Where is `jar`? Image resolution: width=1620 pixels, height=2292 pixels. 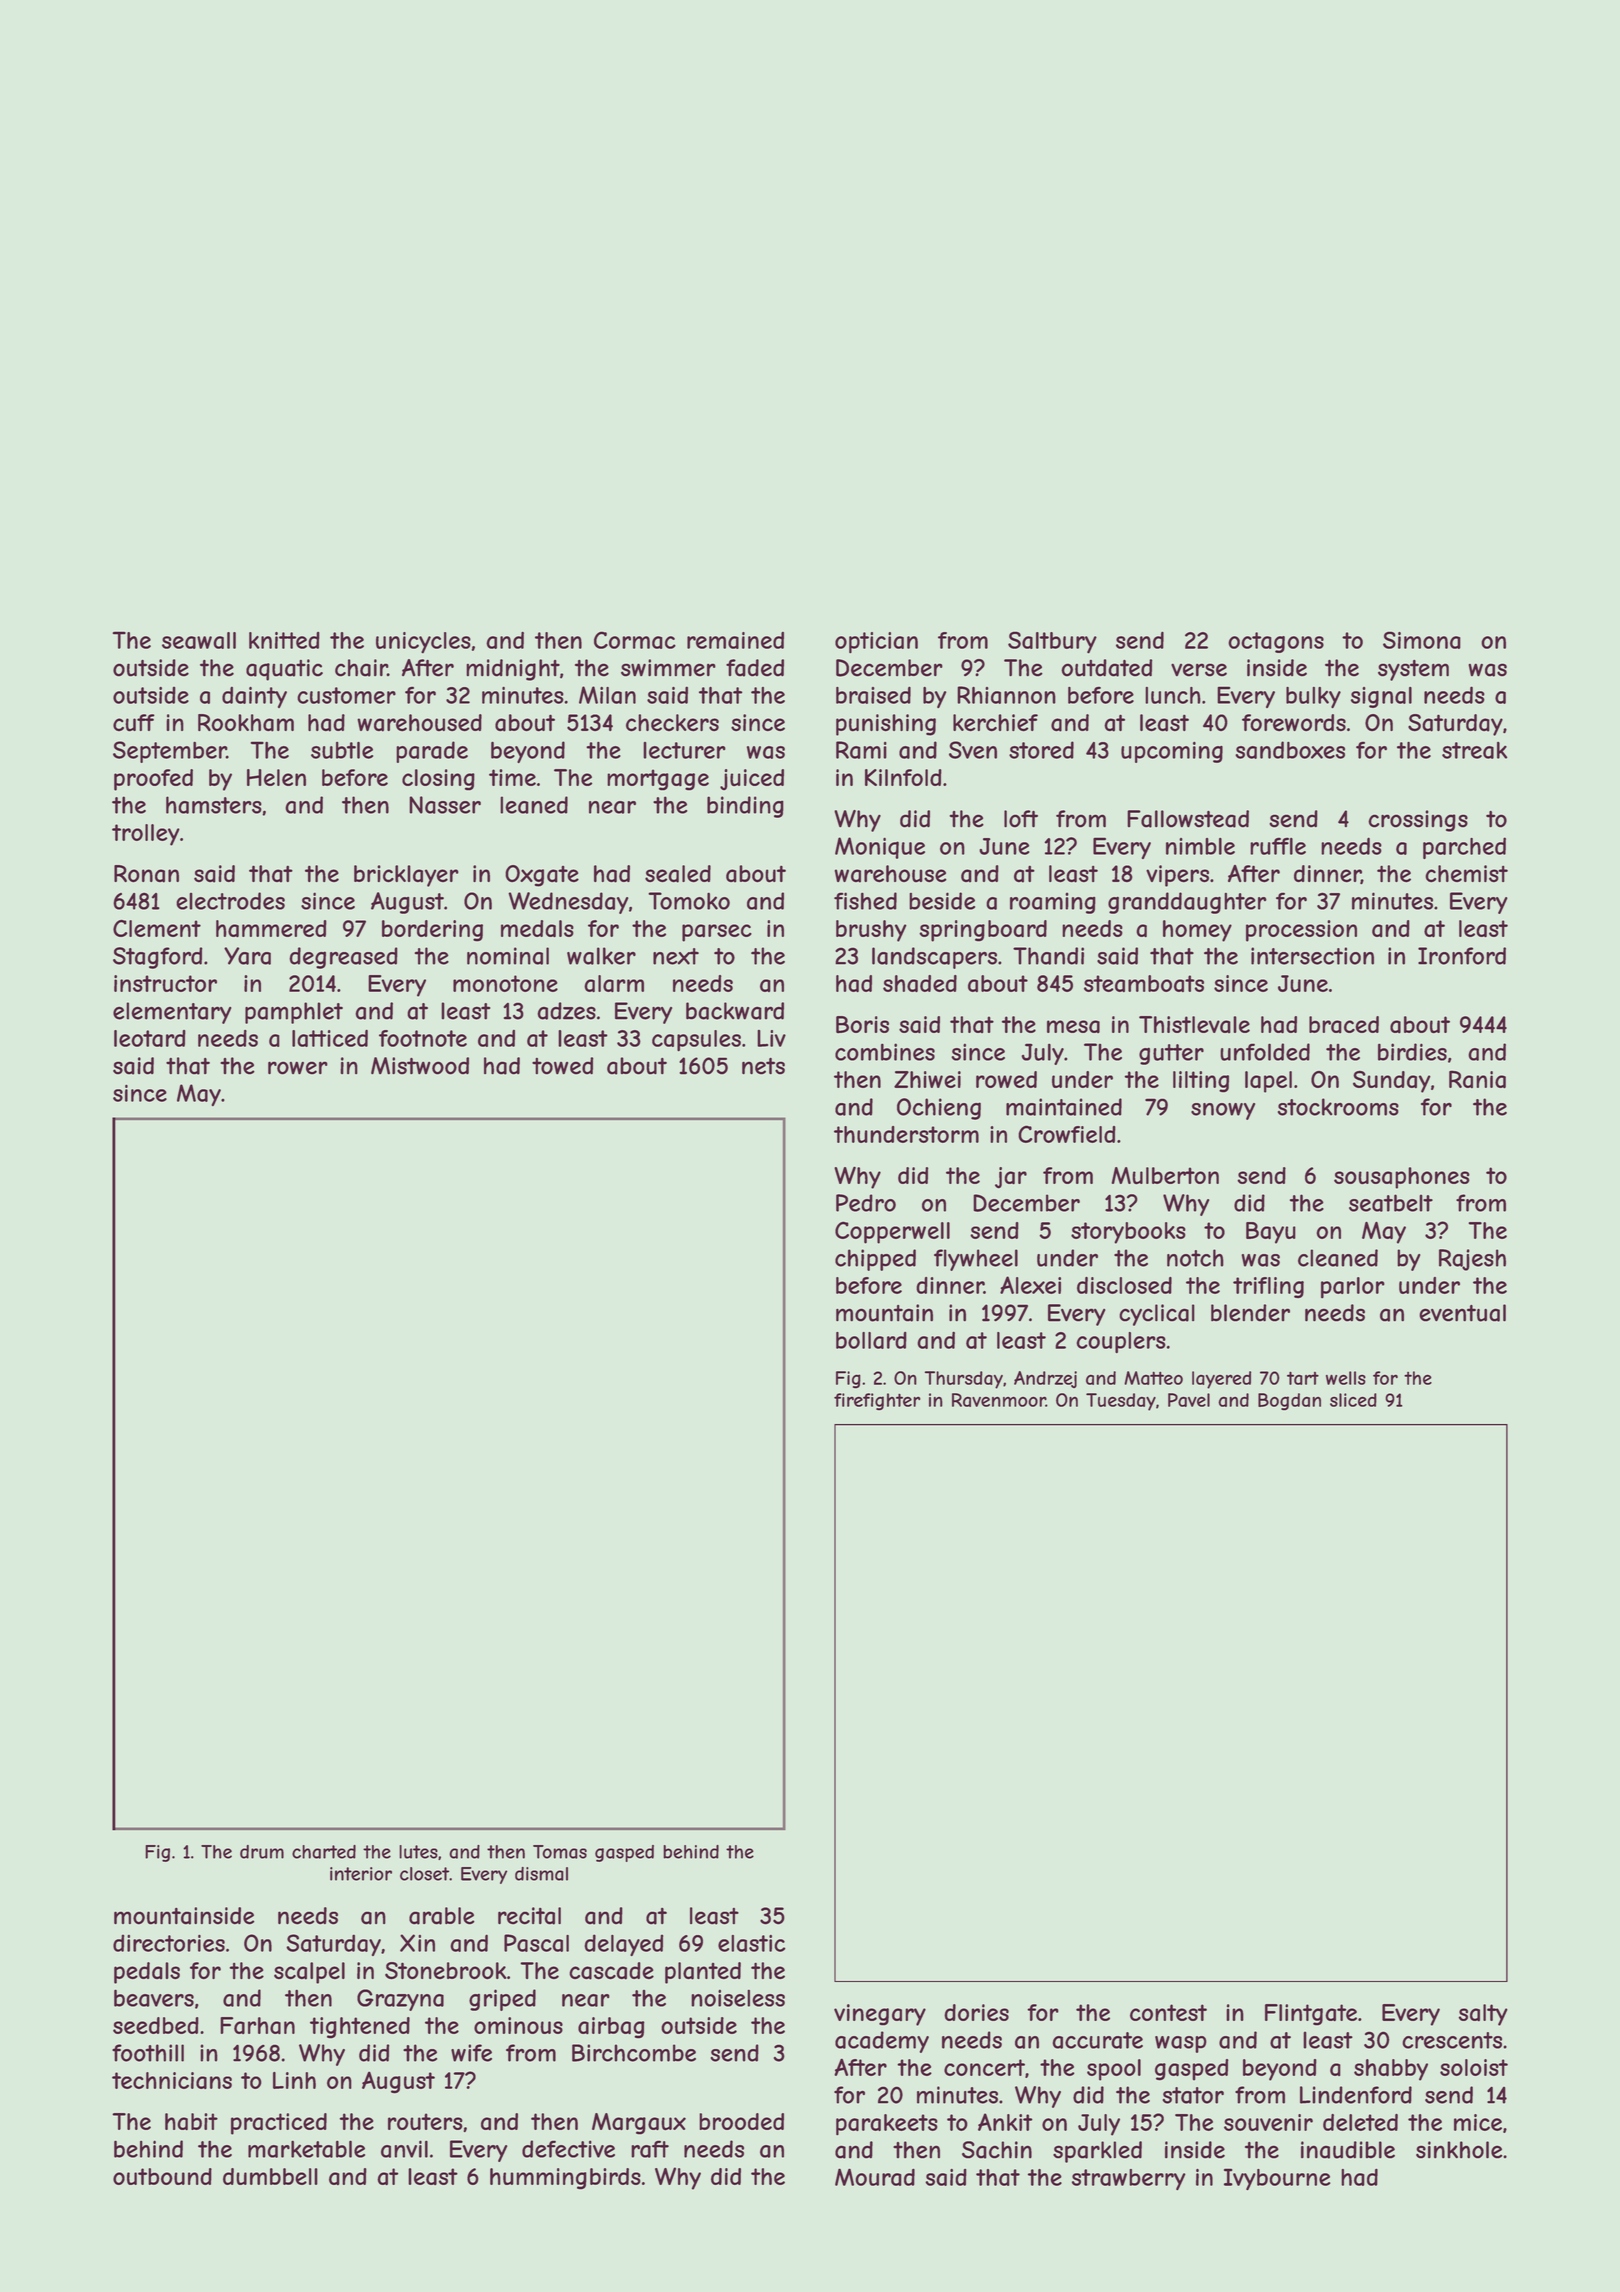 jar is located at coordinates (1011, 1178).
